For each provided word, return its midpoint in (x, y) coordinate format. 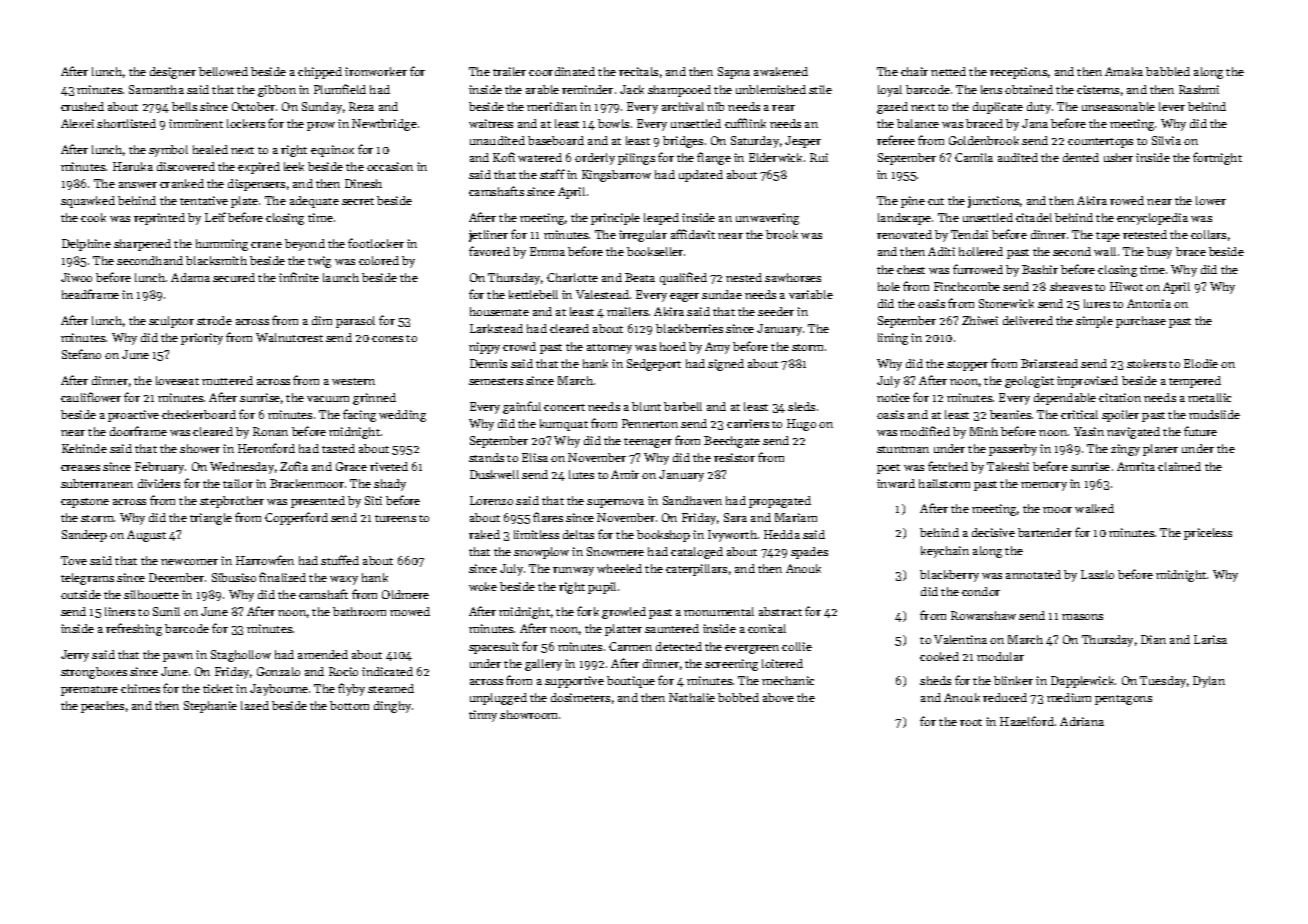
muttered (227, 380)
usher (1118, 157)
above (778, 697)
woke (483, 586)
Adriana (1082, 721)
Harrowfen (265, 560)
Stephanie (210, 707)
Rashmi (1199, 89)
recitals (638, 71)
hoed (673, 346)
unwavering (767, 219)
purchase (1141, 322)
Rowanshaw (983, 615)
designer (173, 73)
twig (319, 262)
